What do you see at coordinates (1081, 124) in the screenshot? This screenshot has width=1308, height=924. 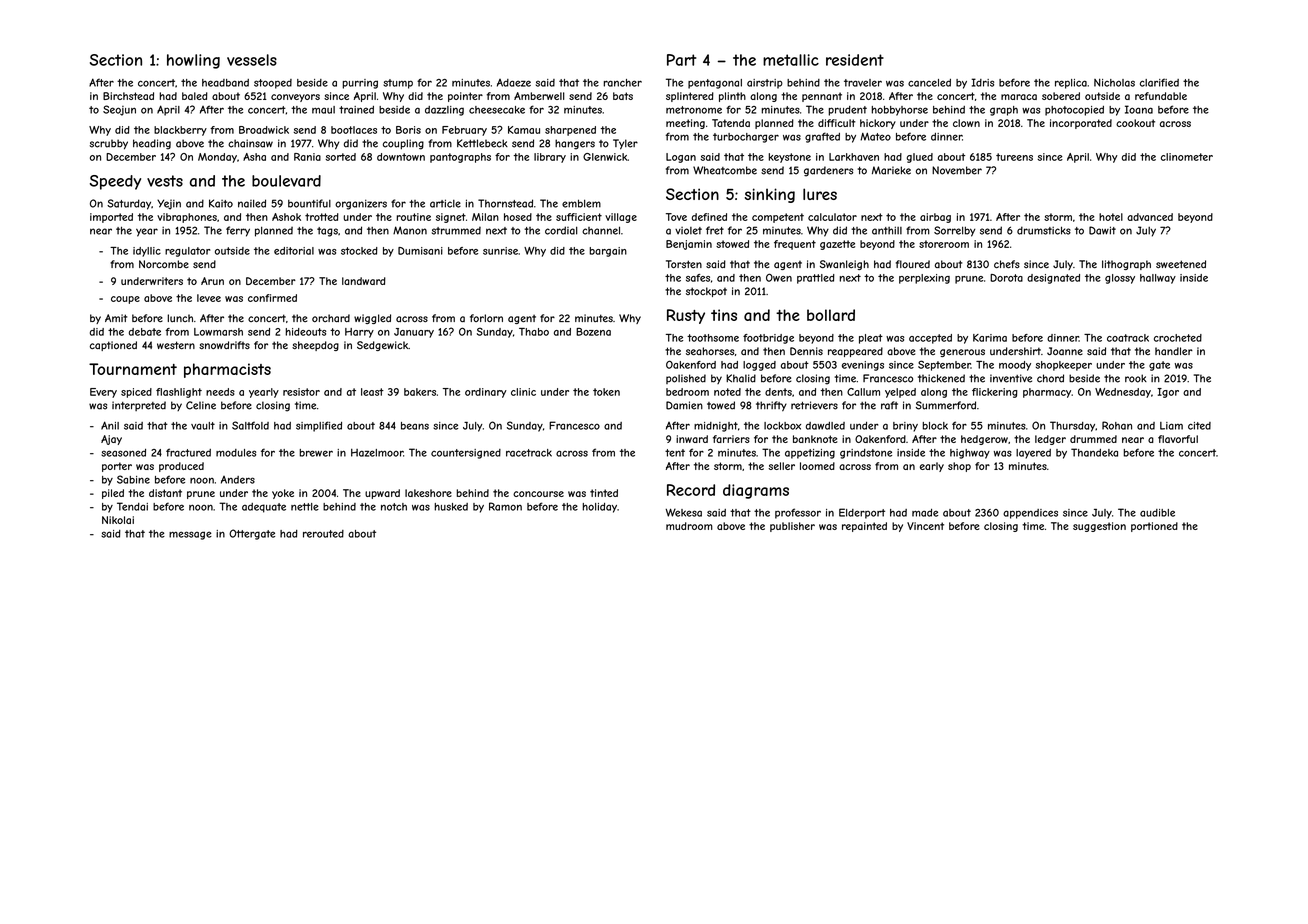 I see `incorporated` at bounding box center [1081, 124].
